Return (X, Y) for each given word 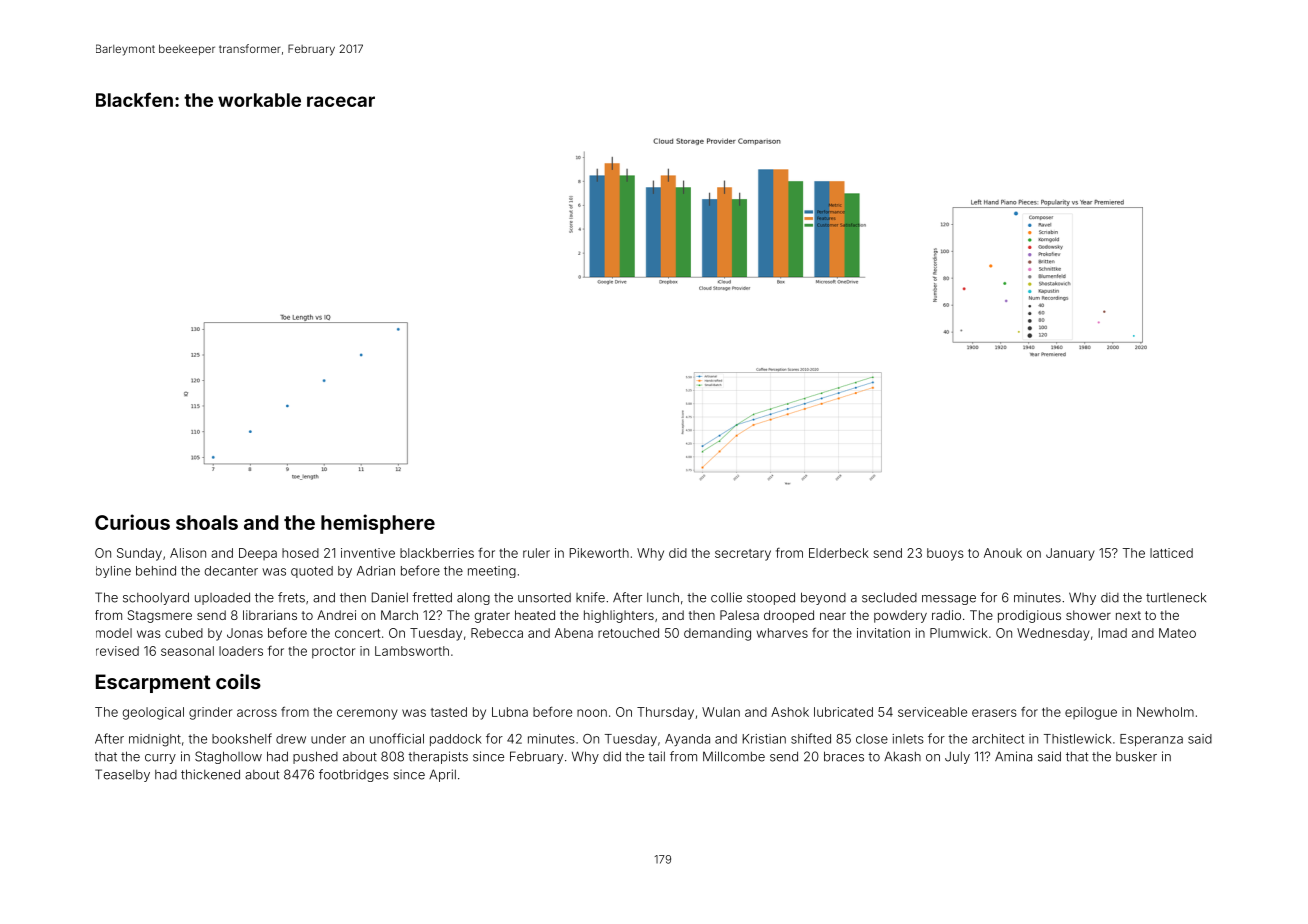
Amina (1013, 756)
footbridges (354, 775)
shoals (207, 522)
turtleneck (1176, 597)
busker (1136, 756)
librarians (270, 615)
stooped (771, 598)
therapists (438, 757)
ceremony (367, 714)
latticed (1171, 553)
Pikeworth (599, 553)
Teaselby (122, 775)
